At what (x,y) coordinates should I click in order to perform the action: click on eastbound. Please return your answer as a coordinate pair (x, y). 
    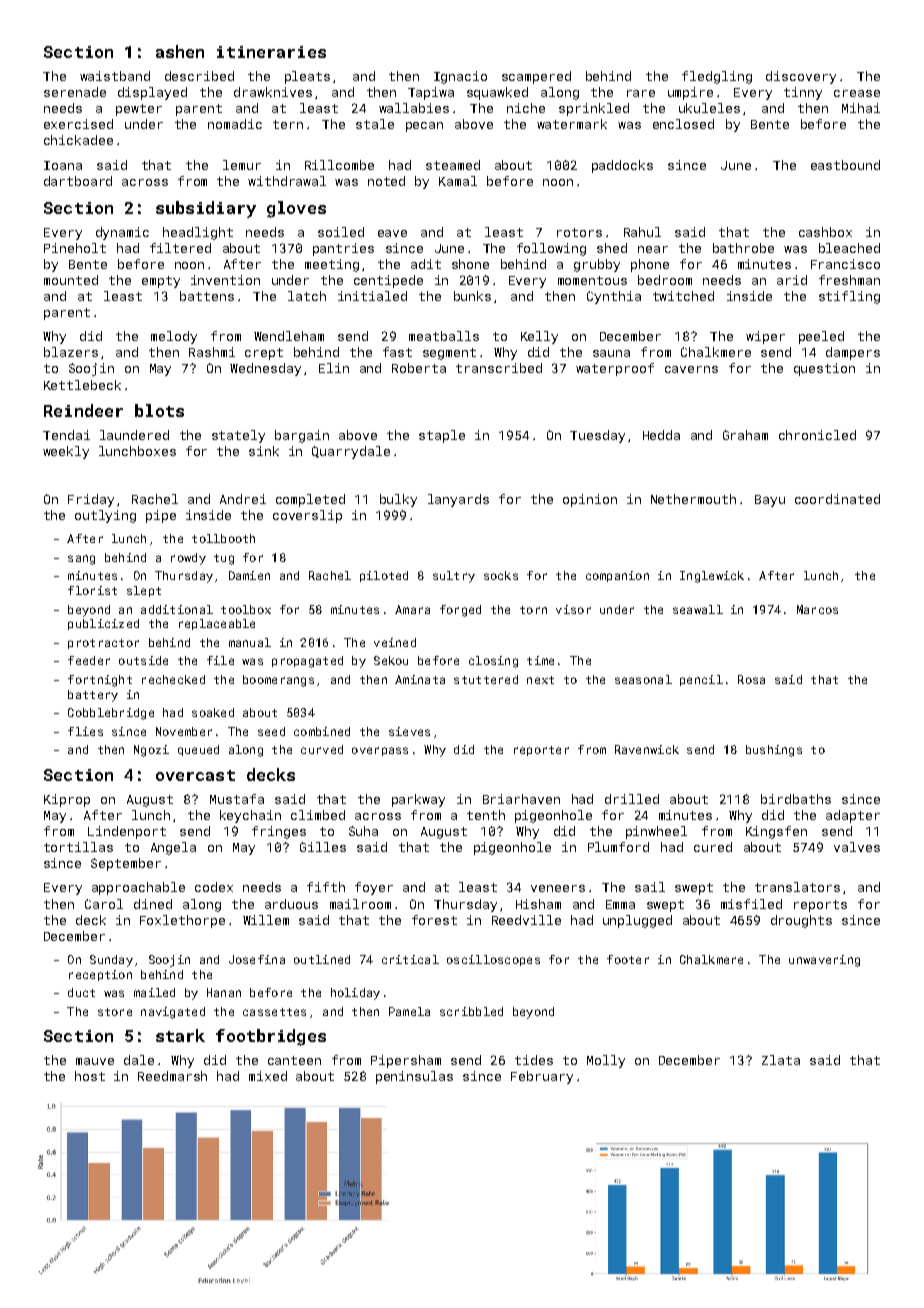
    Looking at the image, I should click on (845, 165).
